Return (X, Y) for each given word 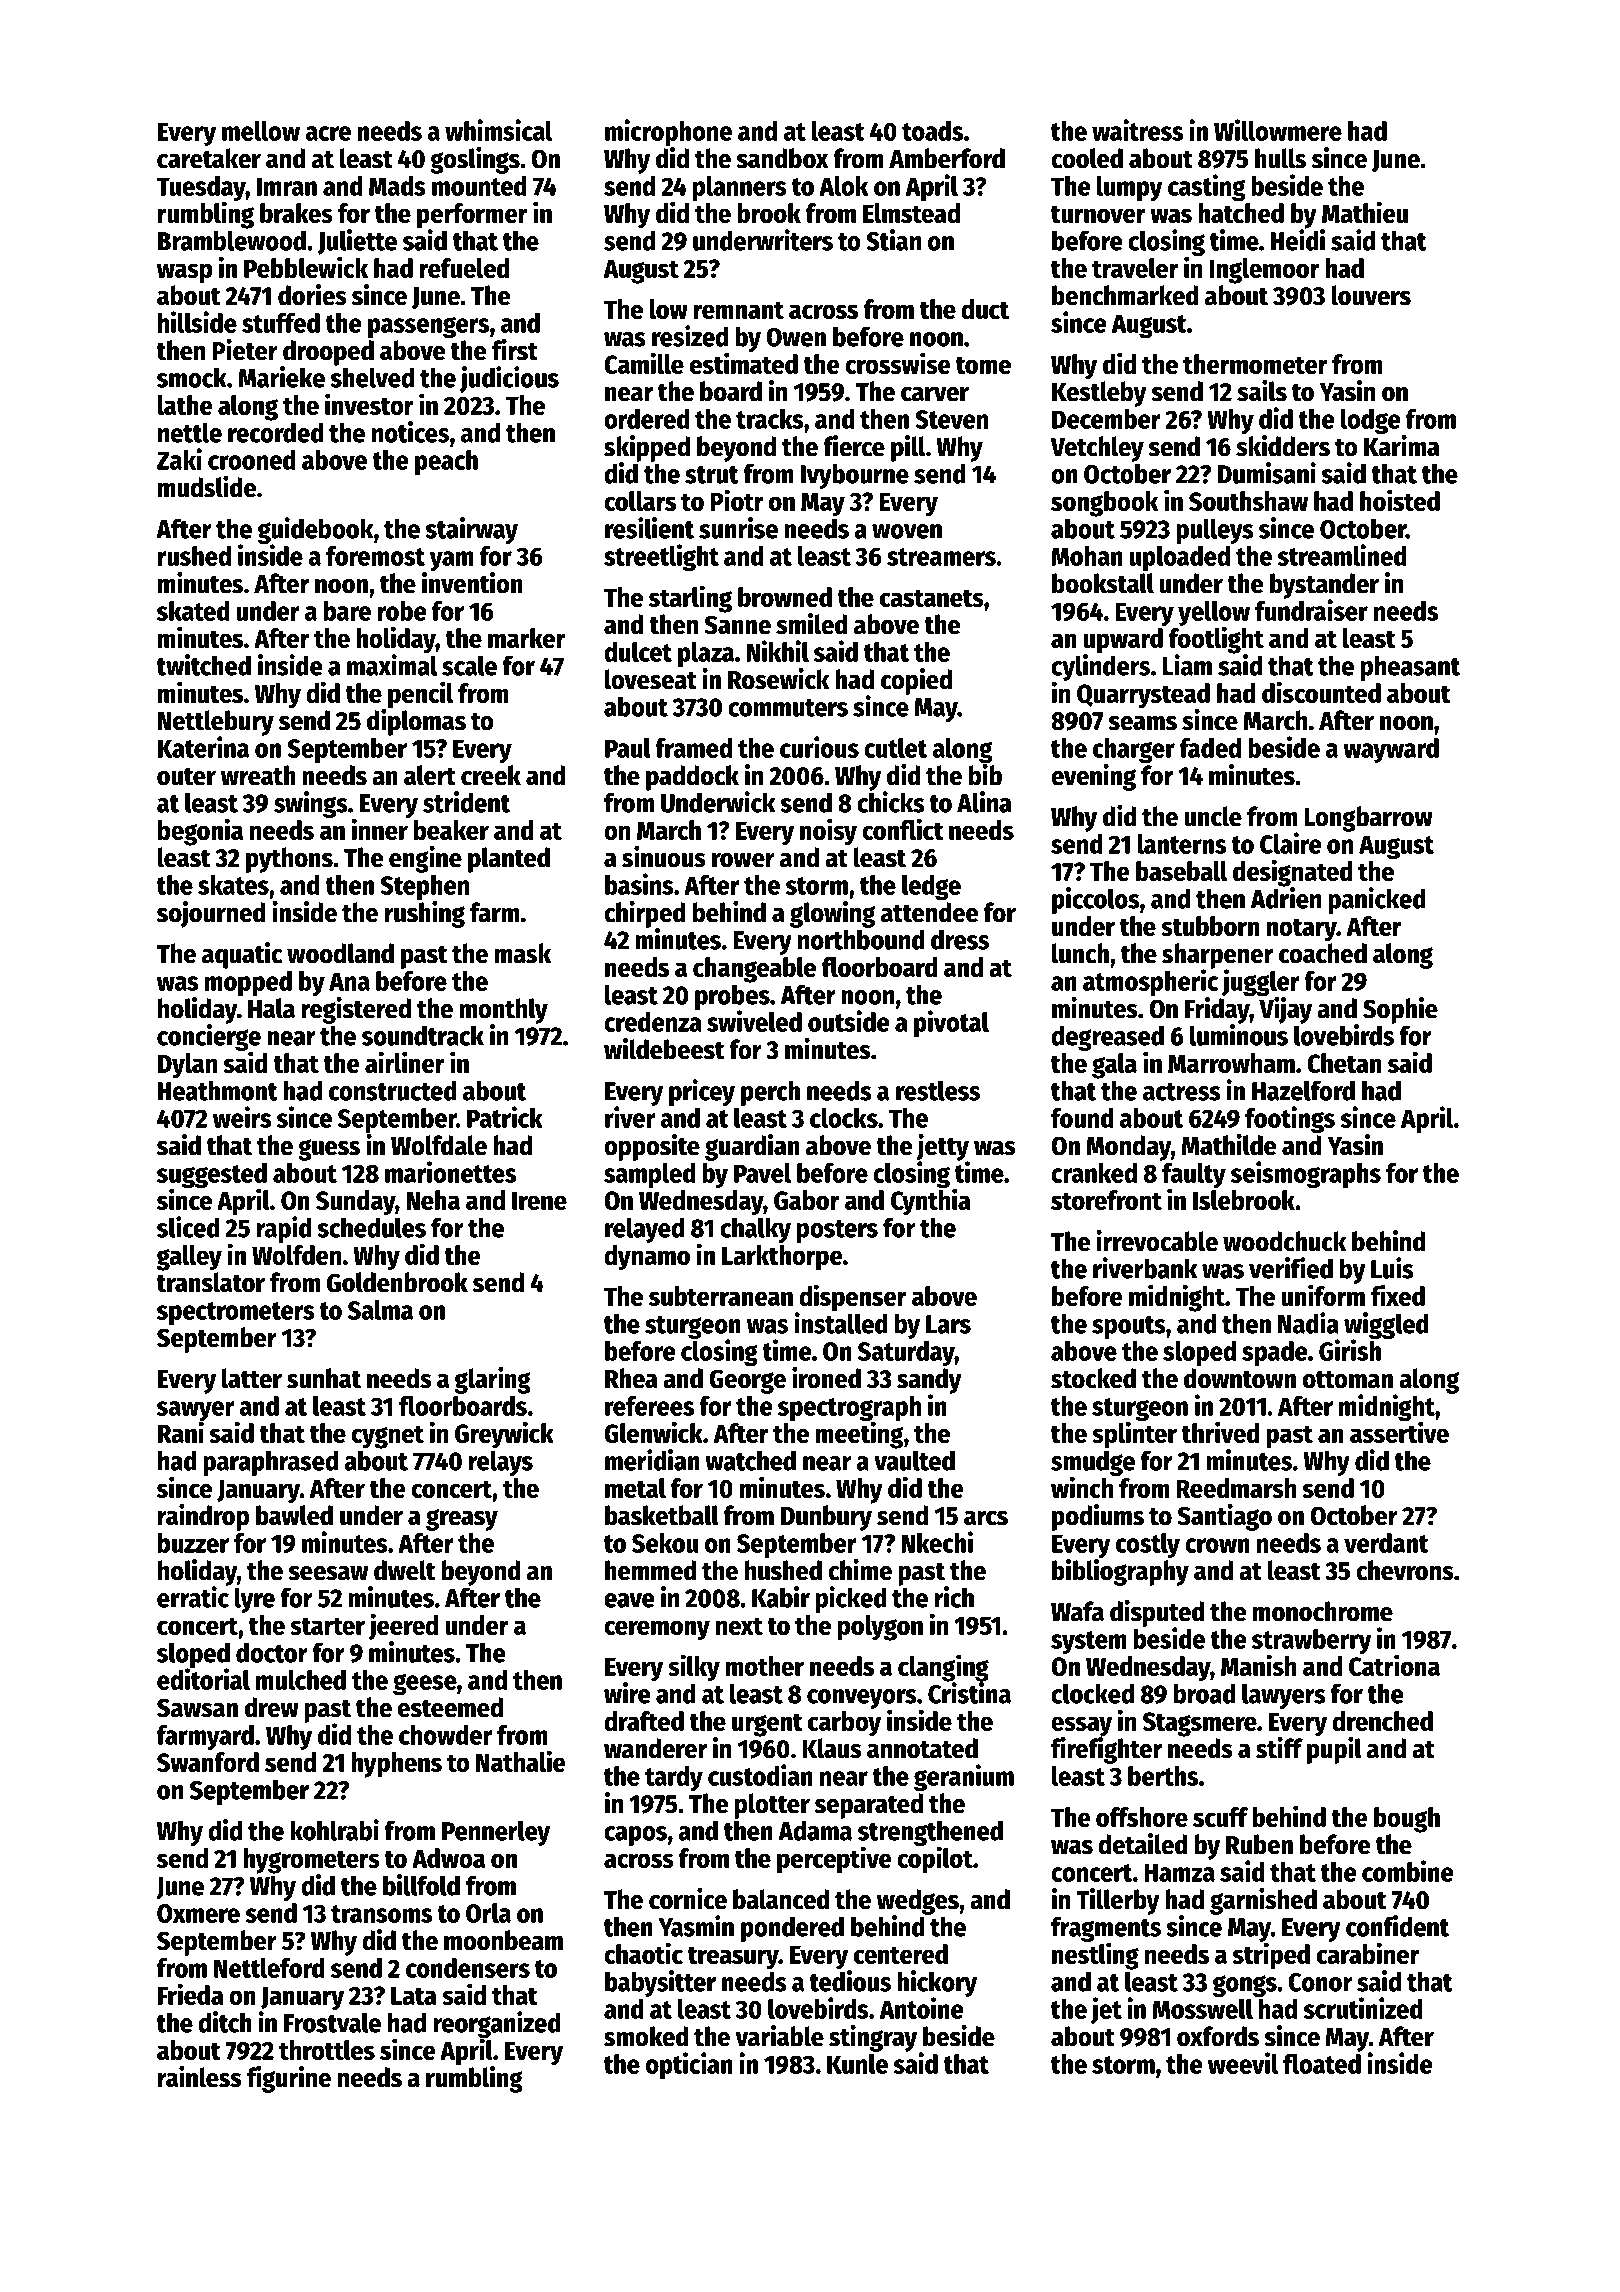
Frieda (191, 1994)
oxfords (1218, 2036)
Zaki (179, 459)
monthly (503, 1011)
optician (689, 2065)
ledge (931, 888)
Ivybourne (855, 476)
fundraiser (1311, 610)
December (1106, 419)
